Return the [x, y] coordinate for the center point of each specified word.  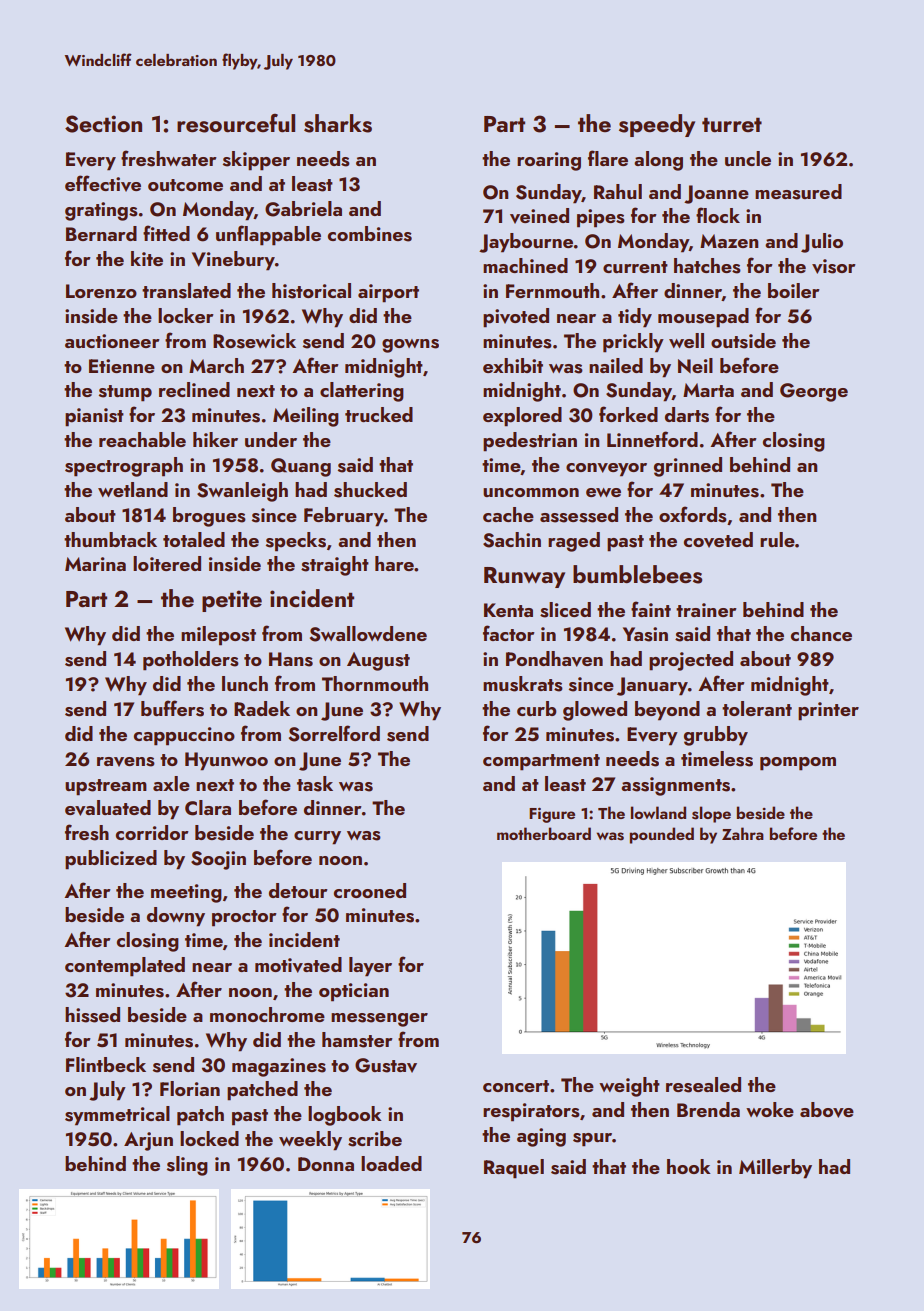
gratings [101, 211]
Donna [326, 1164]
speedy [657, 125]
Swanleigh [242, 492]
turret [732, 125]
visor [833, 266]
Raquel [514, 1169]
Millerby [775, 1169]
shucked [370, 490]
